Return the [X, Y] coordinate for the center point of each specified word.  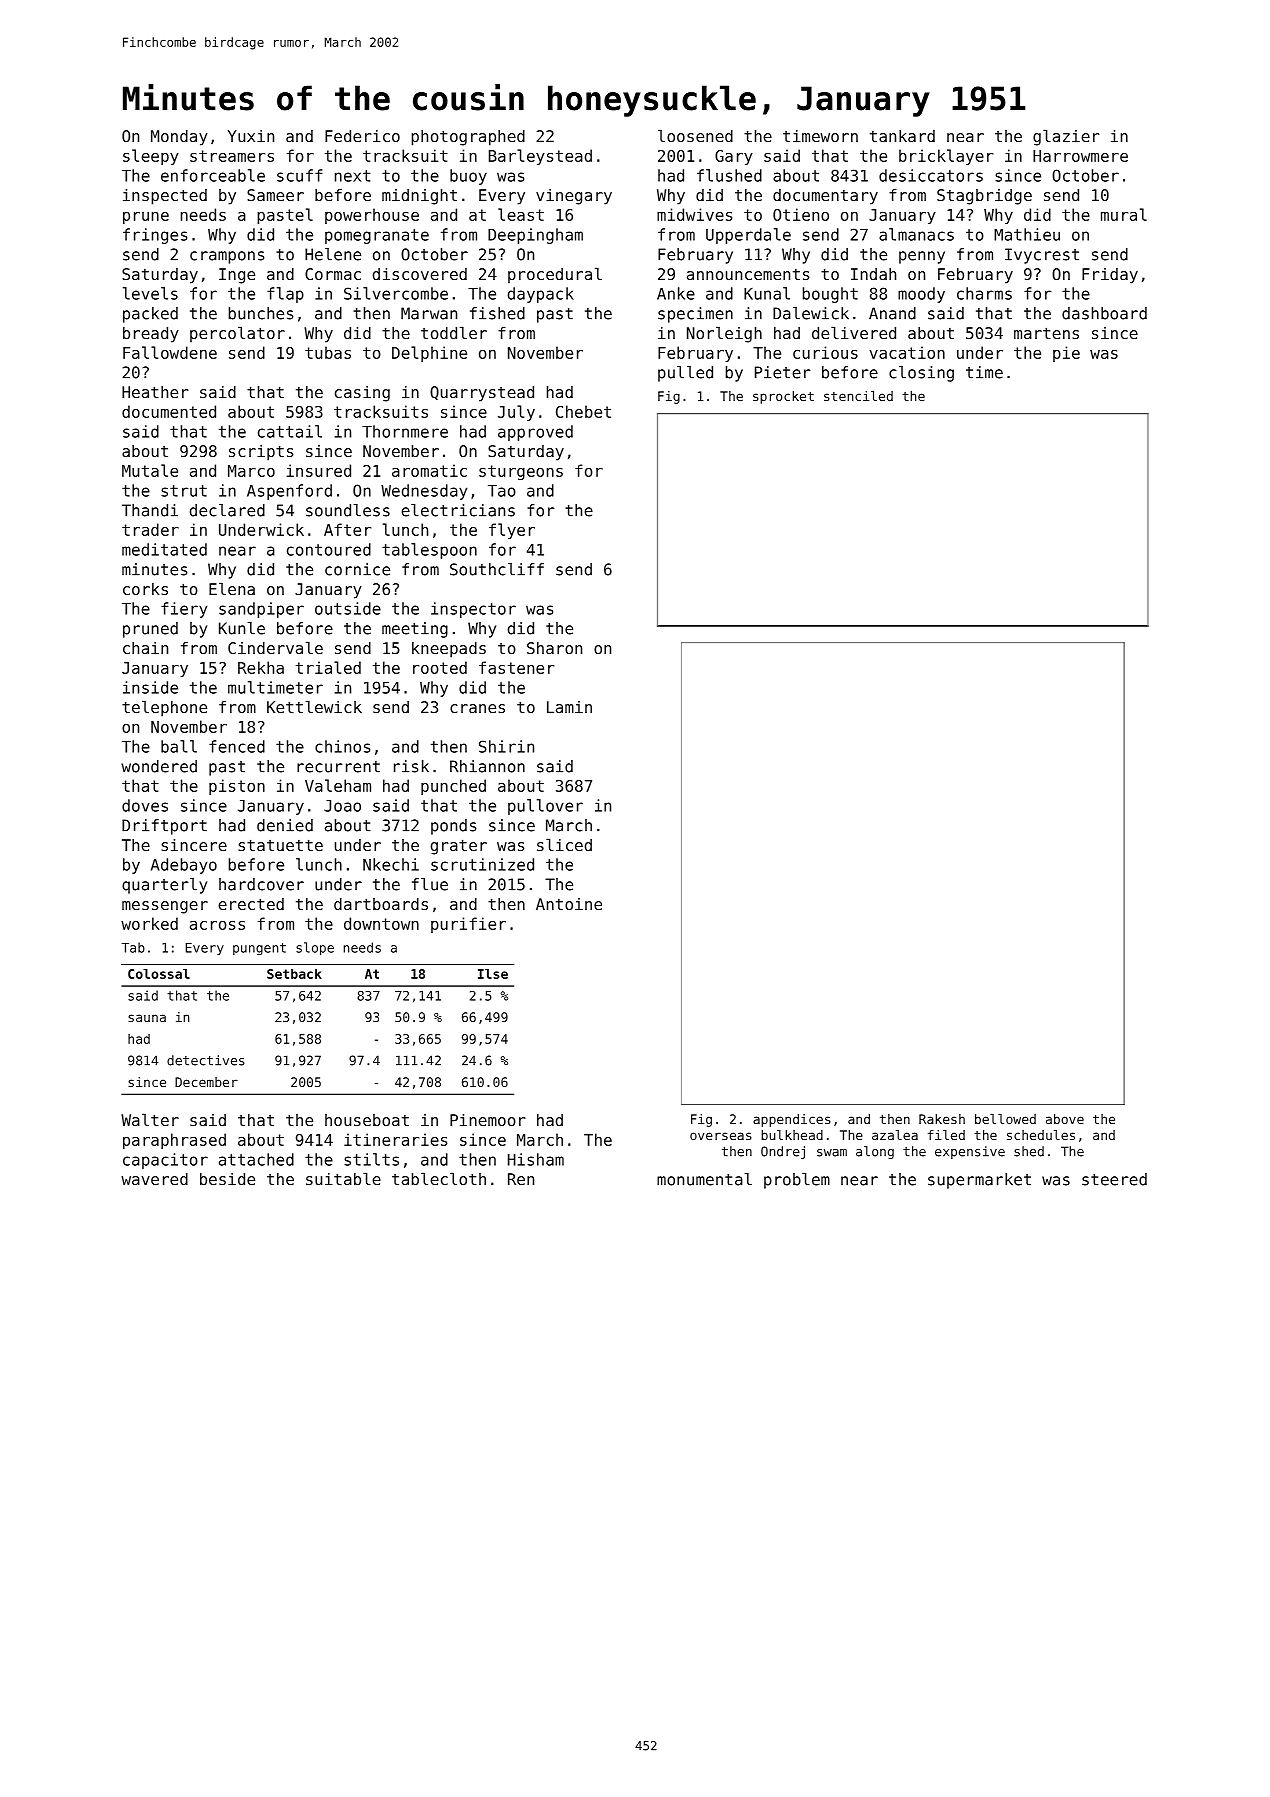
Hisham [536, 1159]
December [206, 1082]
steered [1114, 1179]
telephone [164, 708]
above [1065, 1119]
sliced [564, 844]
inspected [165, 197]
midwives [694, 214]
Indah [873, 274]
